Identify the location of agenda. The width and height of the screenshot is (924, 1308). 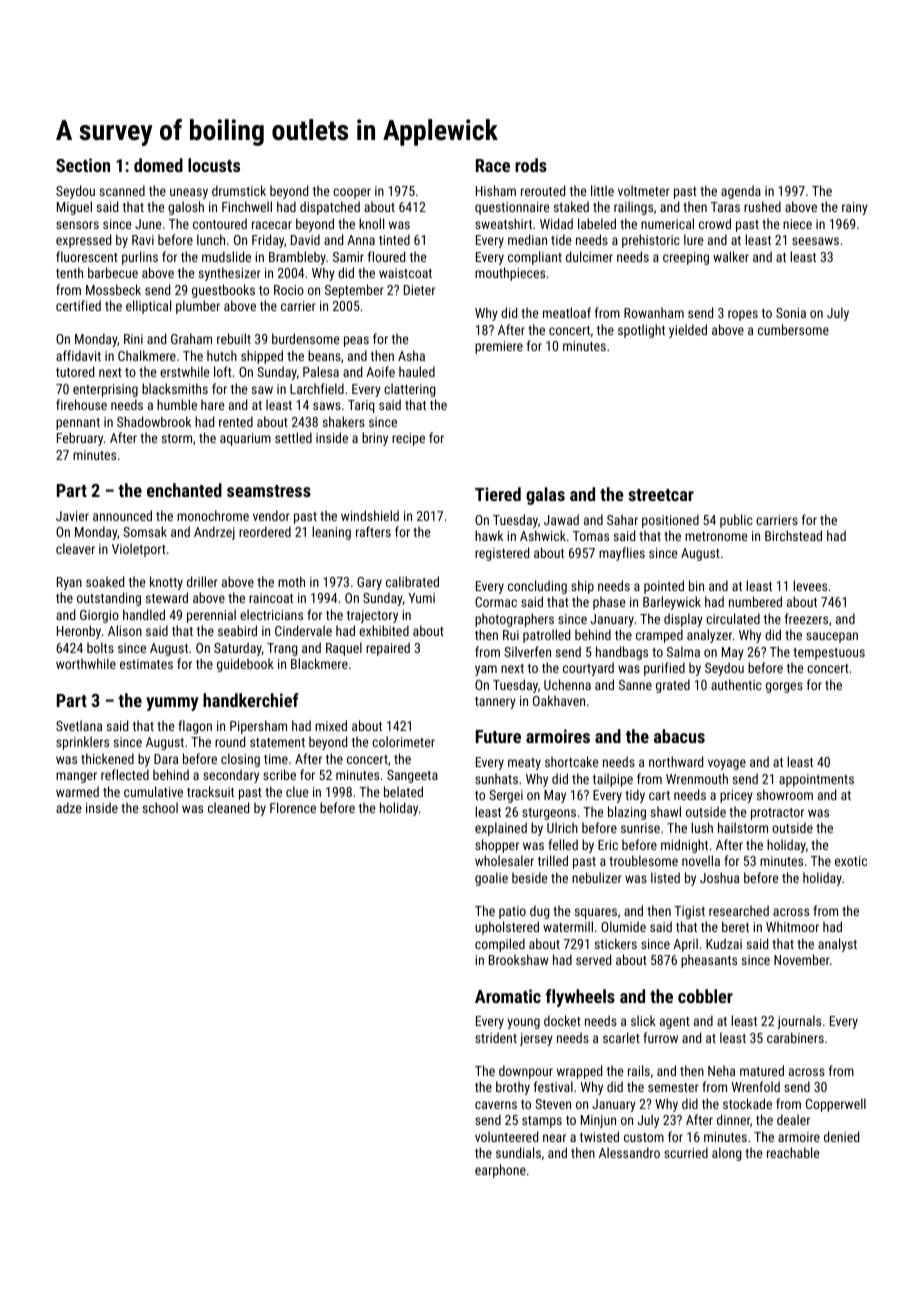
(741, 192).
